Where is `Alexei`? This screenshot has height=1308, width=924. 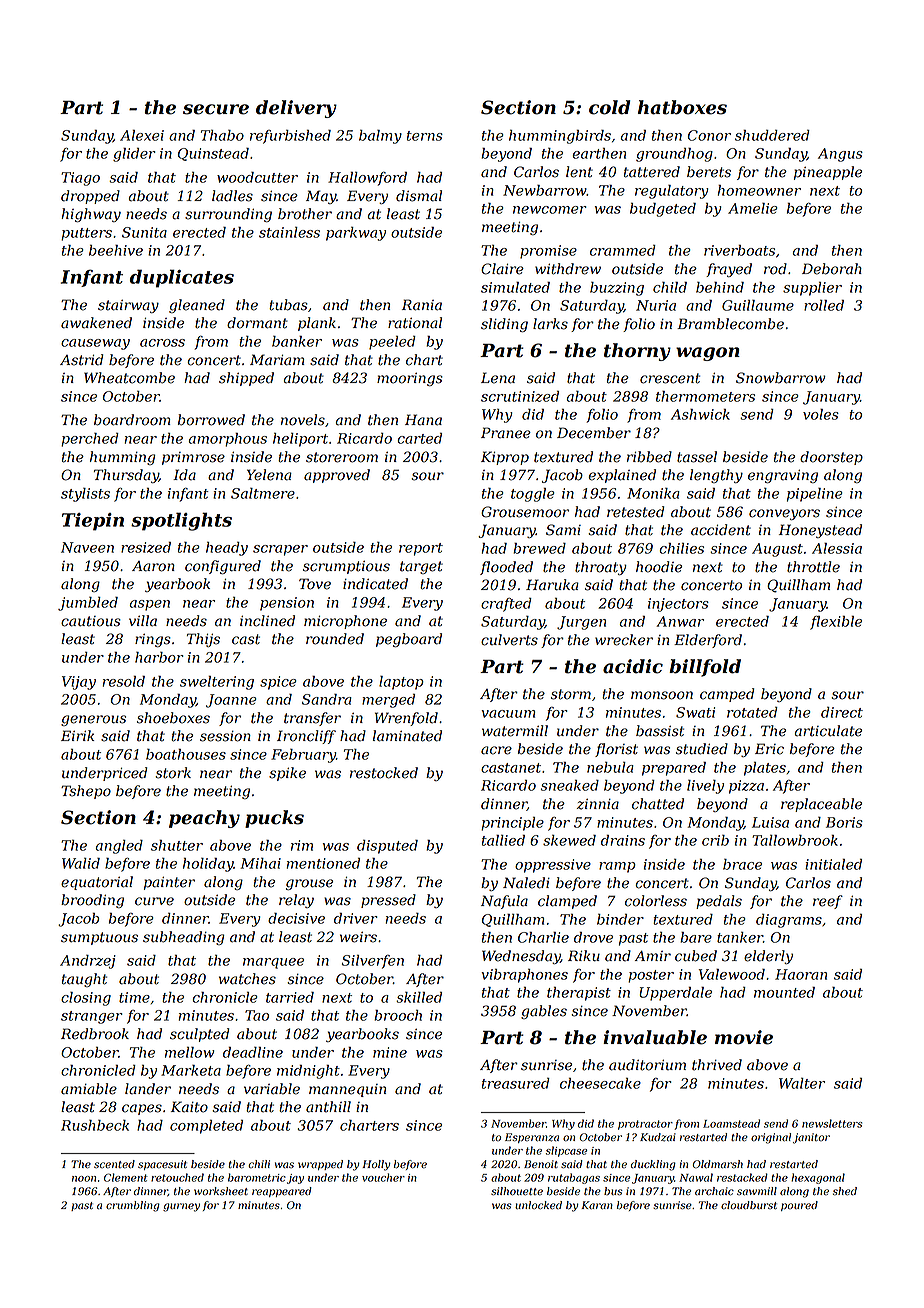 Alexei is located at coordinates (142, 135).
